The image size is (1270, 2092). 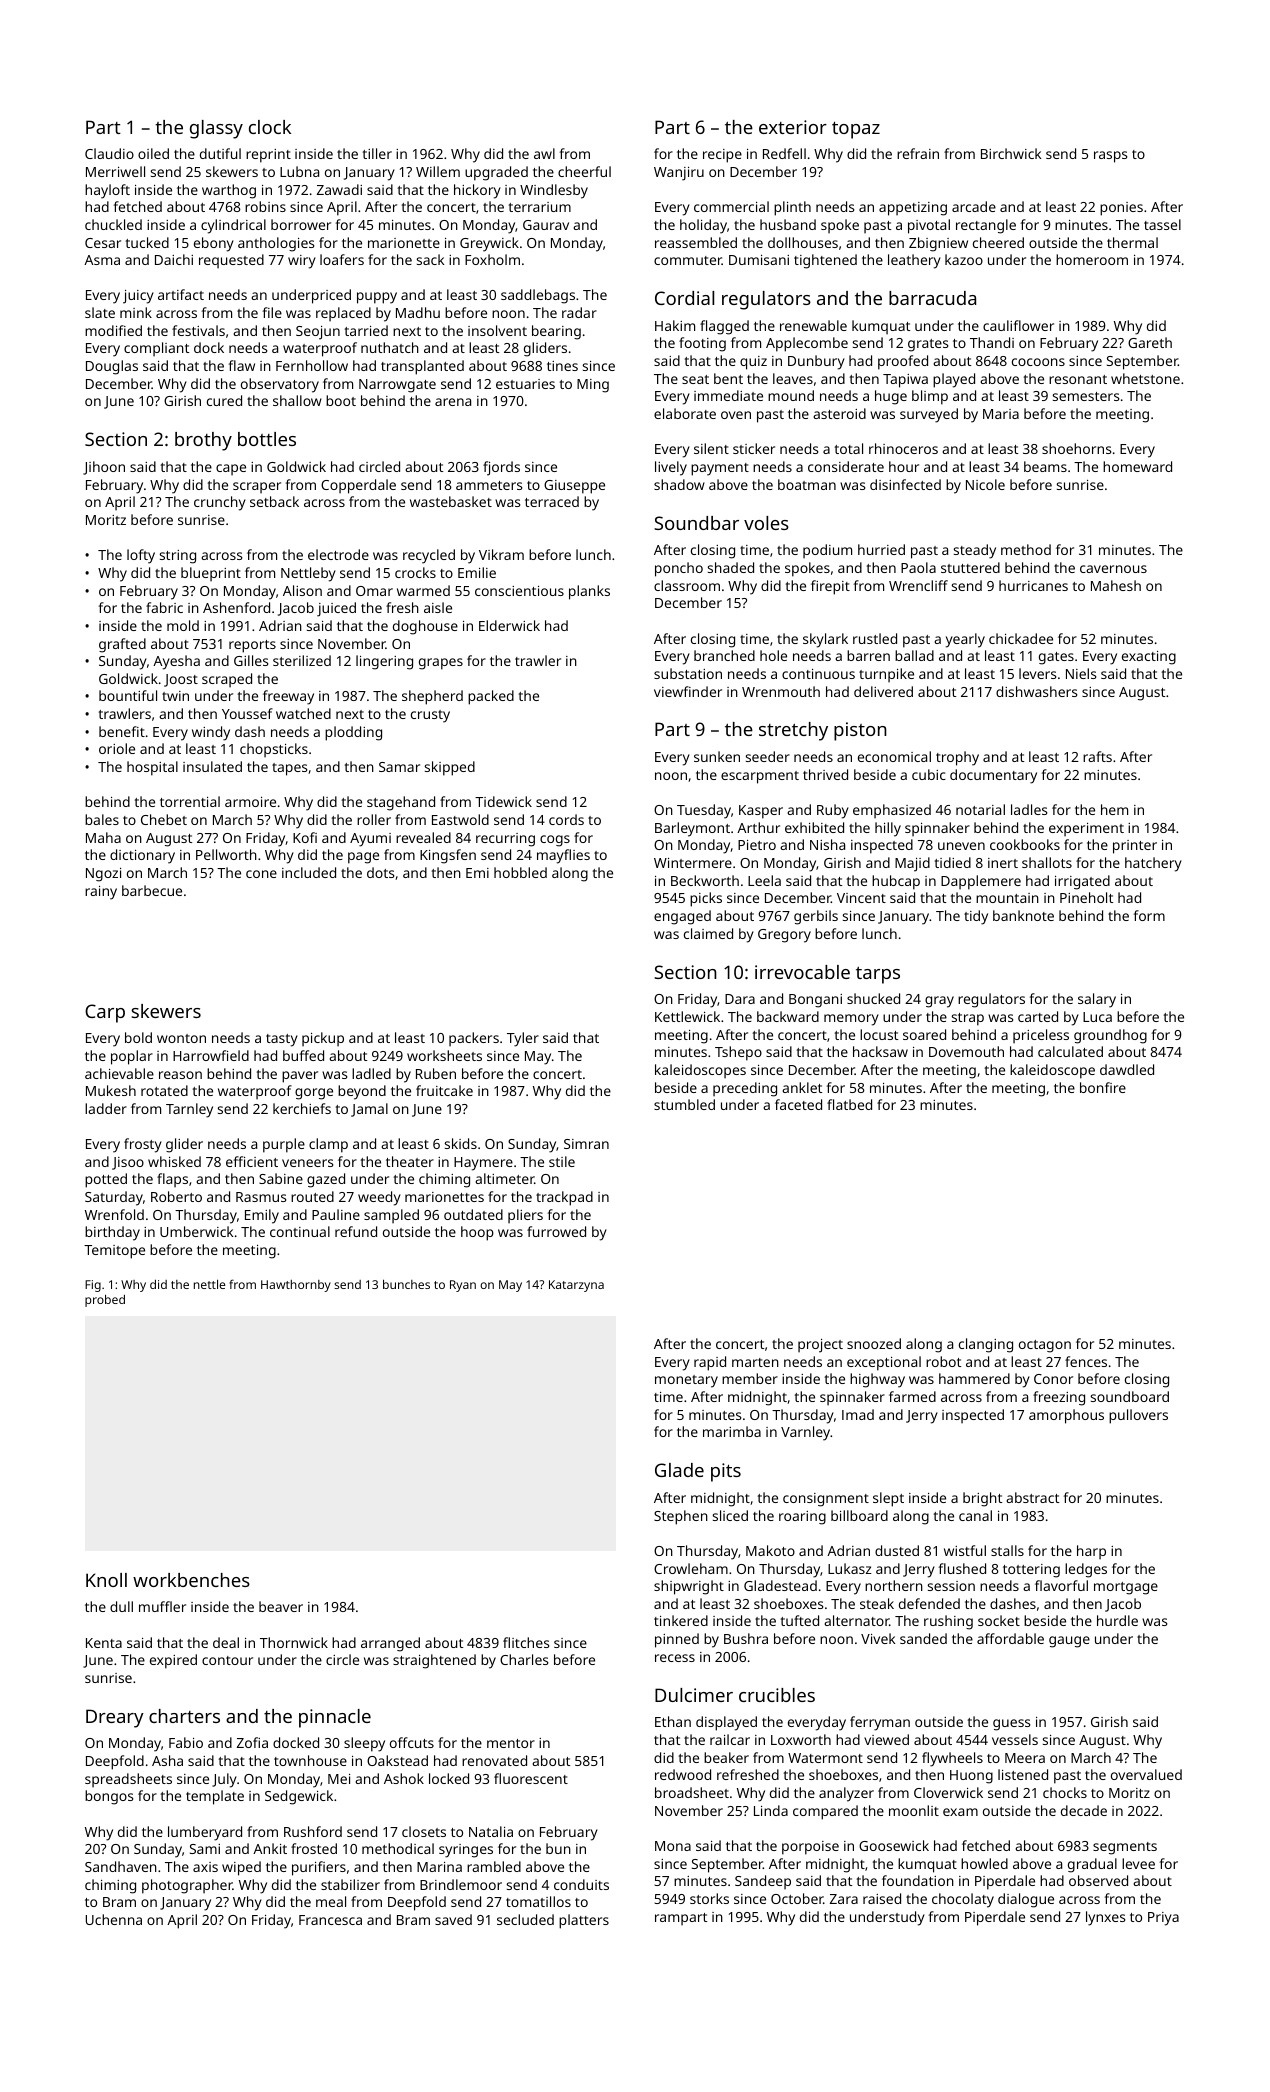 What do you see at coordinates (759, 260) in the page?
I see `Dumisani` at bounding box center [759, 260].
